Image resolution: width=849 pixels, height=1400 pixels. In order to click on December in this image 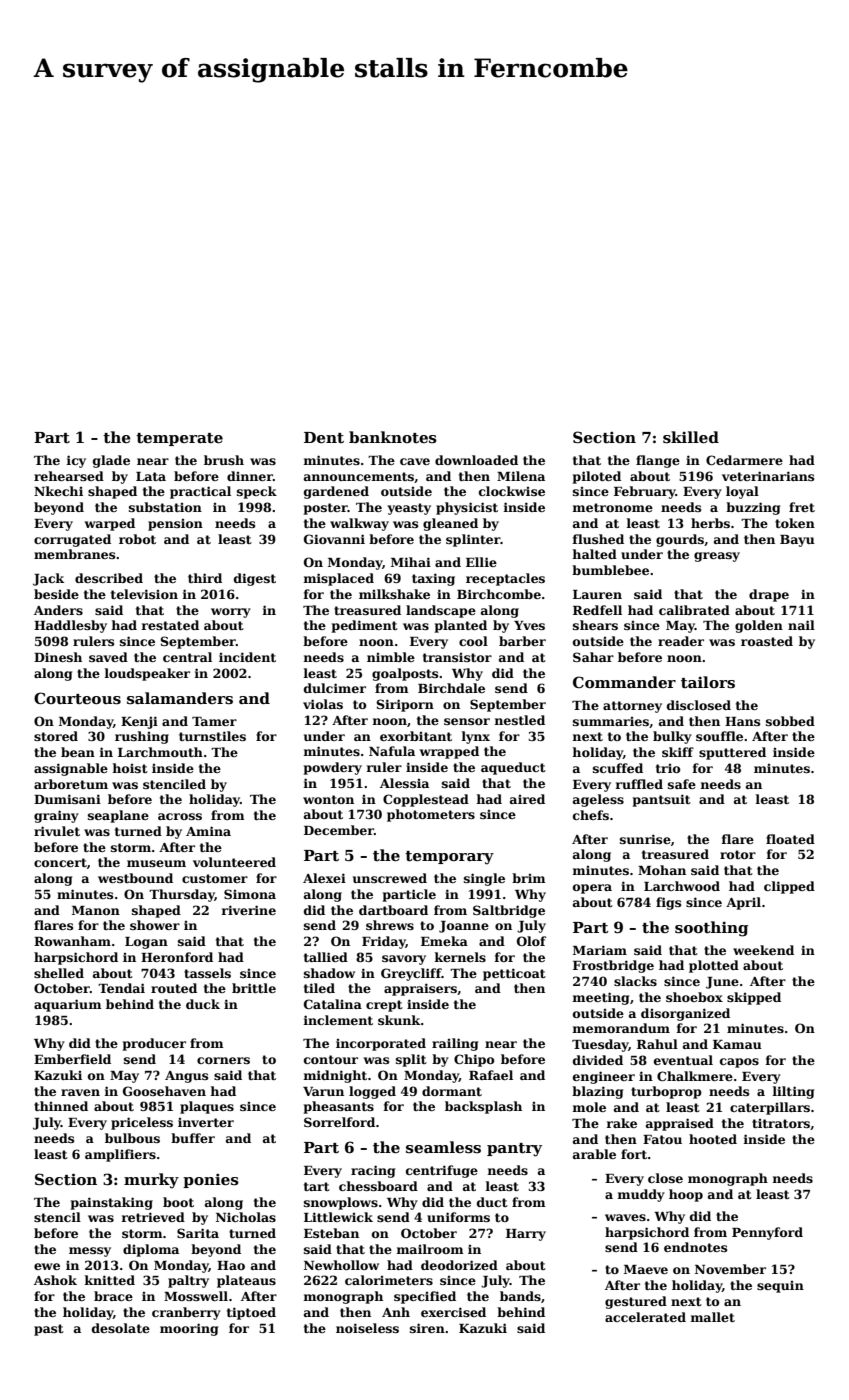, I will do `click(339, 830)`.
